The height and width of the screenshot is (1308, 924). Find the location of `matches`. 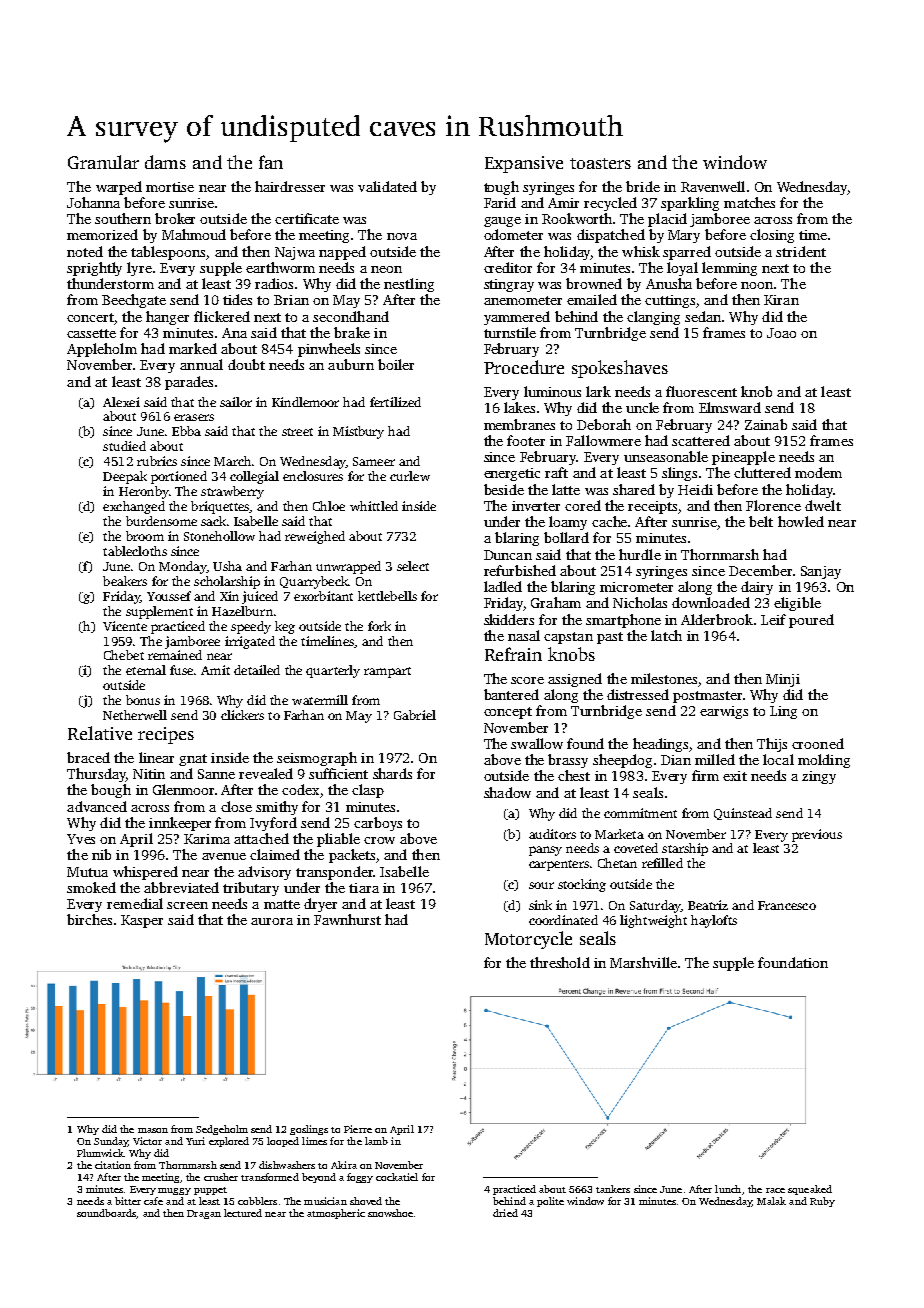

matches is located at coordinates (749, 202).
